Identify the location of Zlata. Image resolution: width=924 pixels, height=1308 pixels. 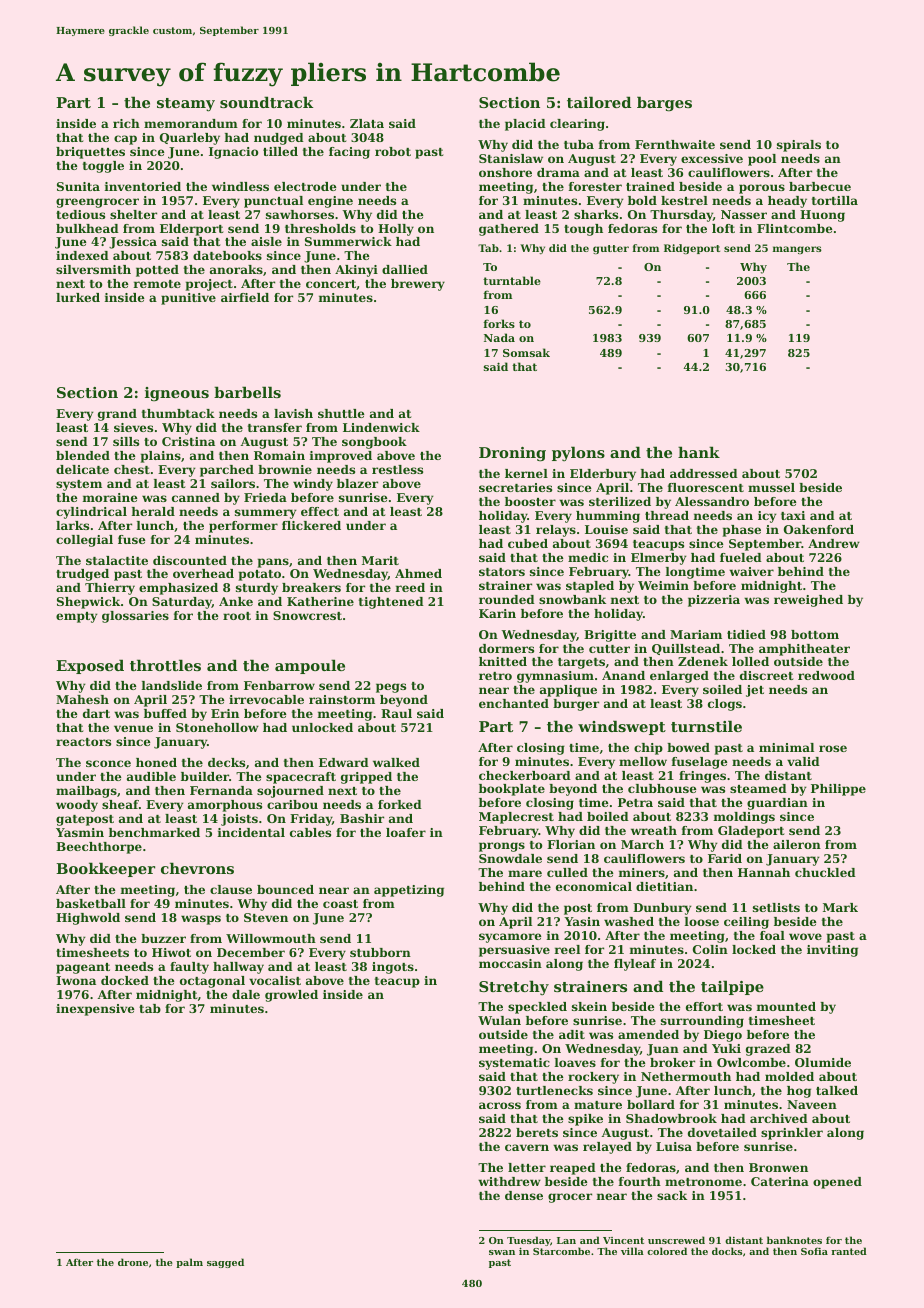
(367, 123).
